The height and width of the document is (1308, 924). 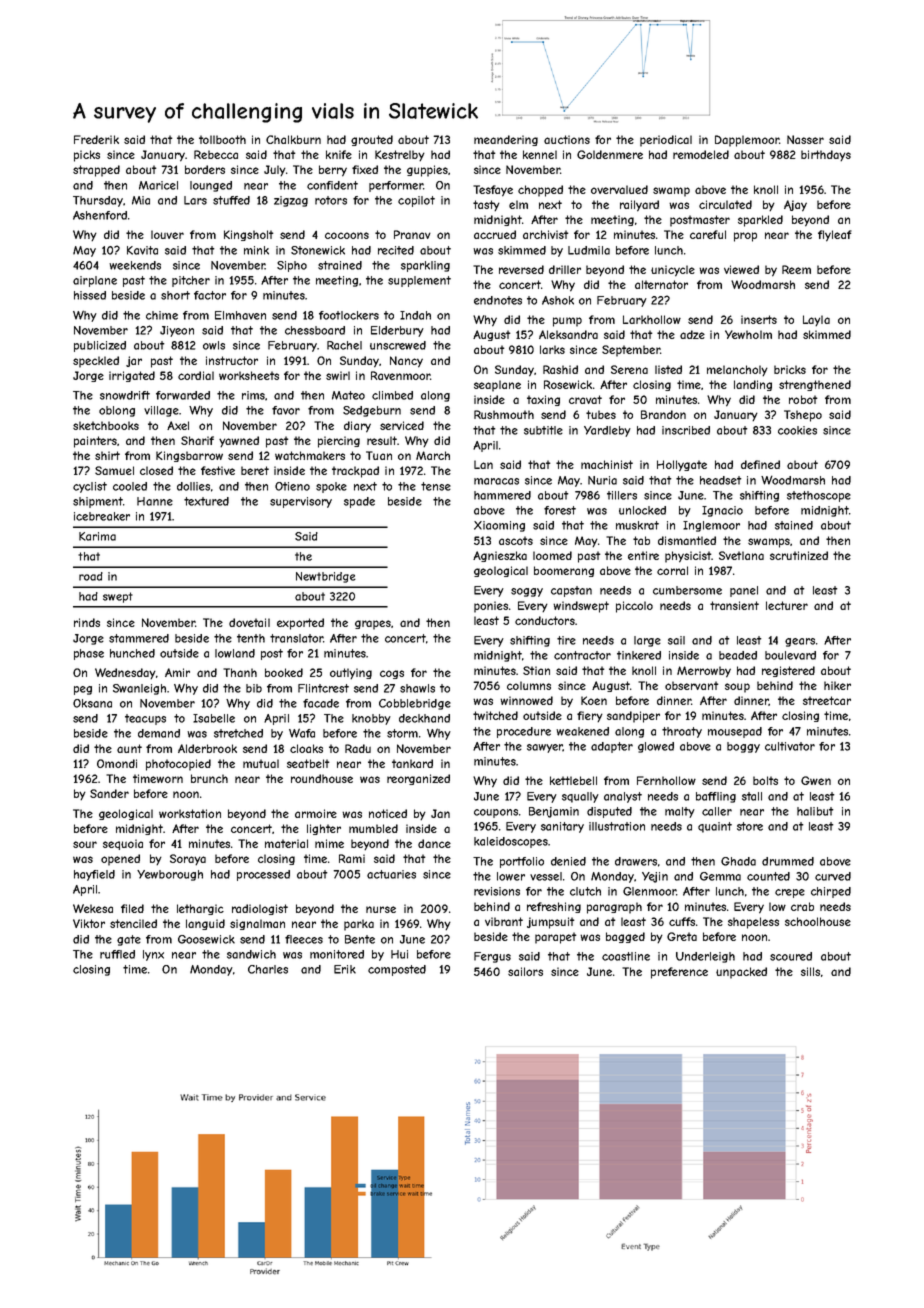 What do you see at coordinates (96, 171) in the document?
I see `strapped` at bounding box center [96, 171].
